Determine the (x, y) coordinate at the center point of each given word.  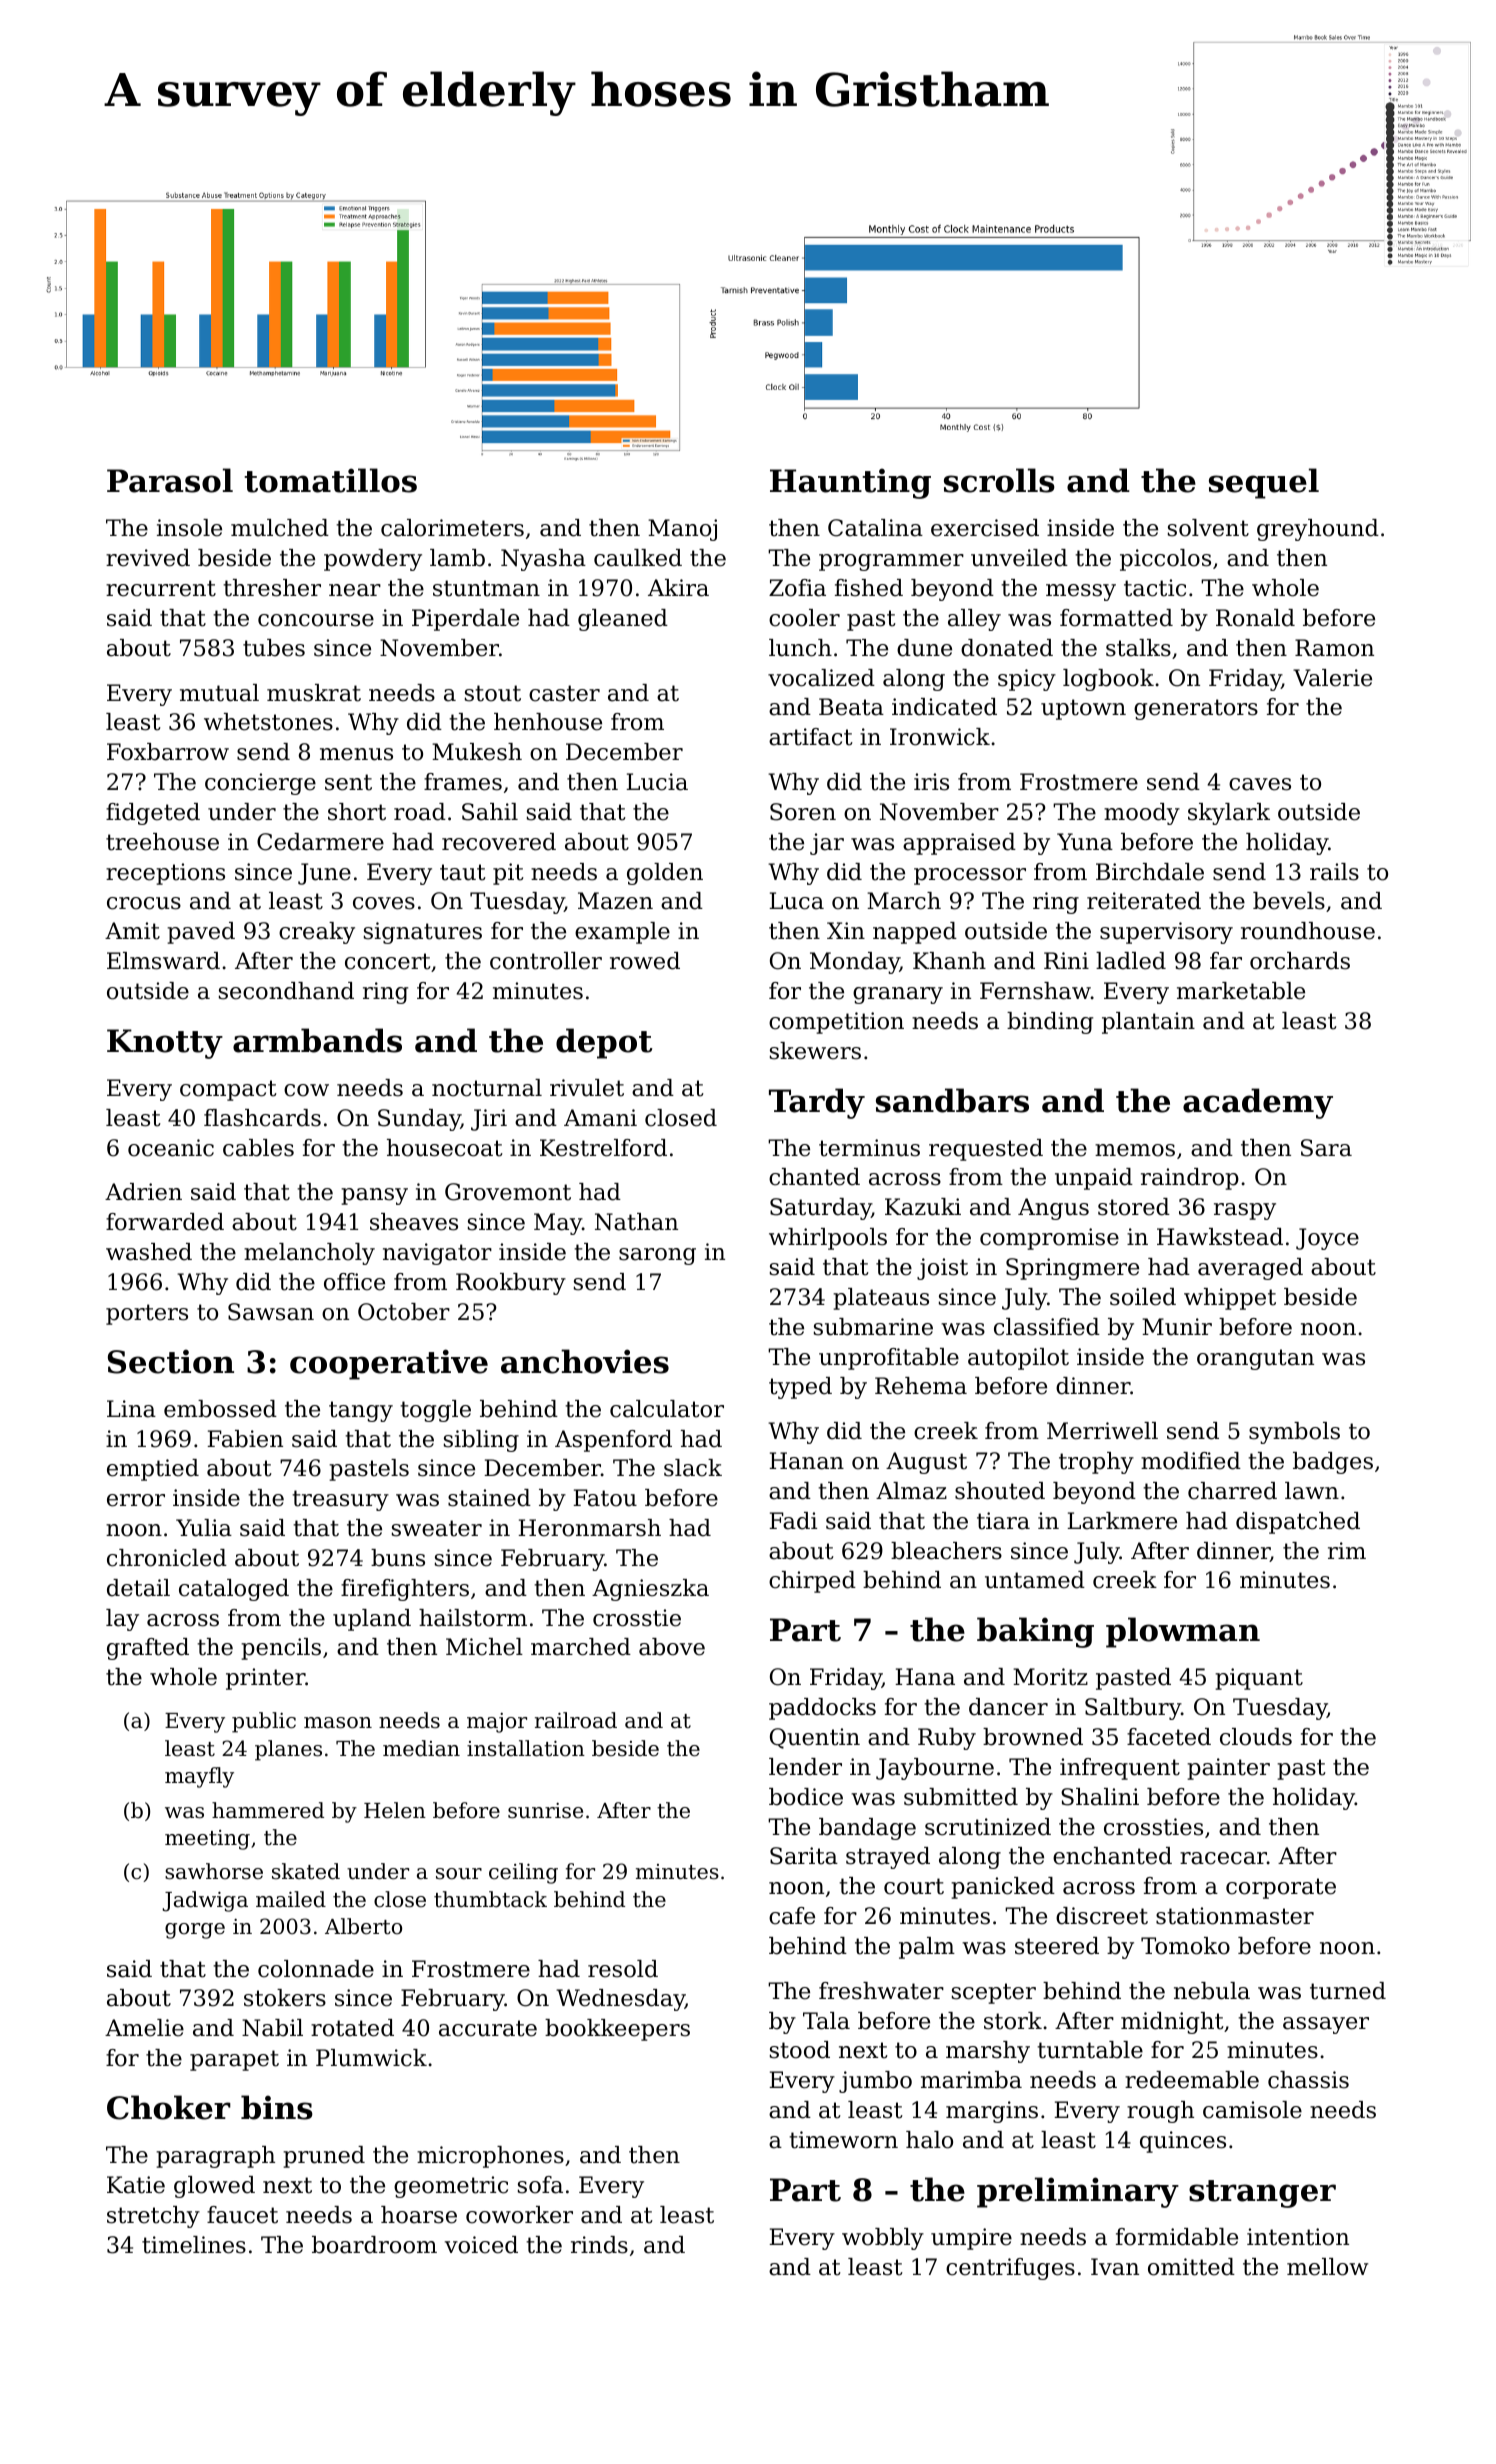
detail (138, 1588)
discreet (1102, 1916)
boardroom (374, 2245)
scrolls (999, 480)
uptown (1083, 709)
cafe (792, 1916)
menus (356, 754)
